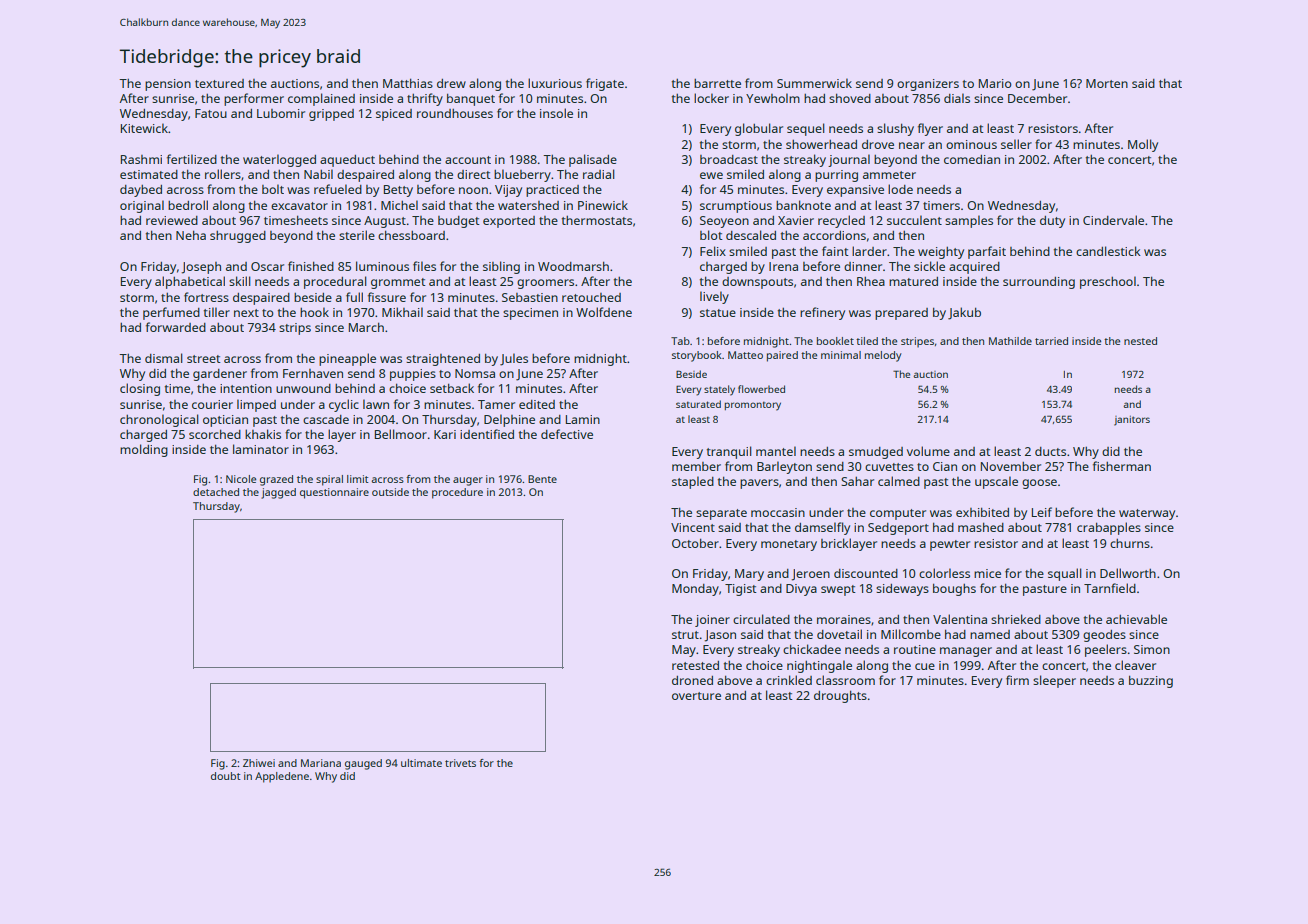  I want to click on courier, so click(212, 404).
